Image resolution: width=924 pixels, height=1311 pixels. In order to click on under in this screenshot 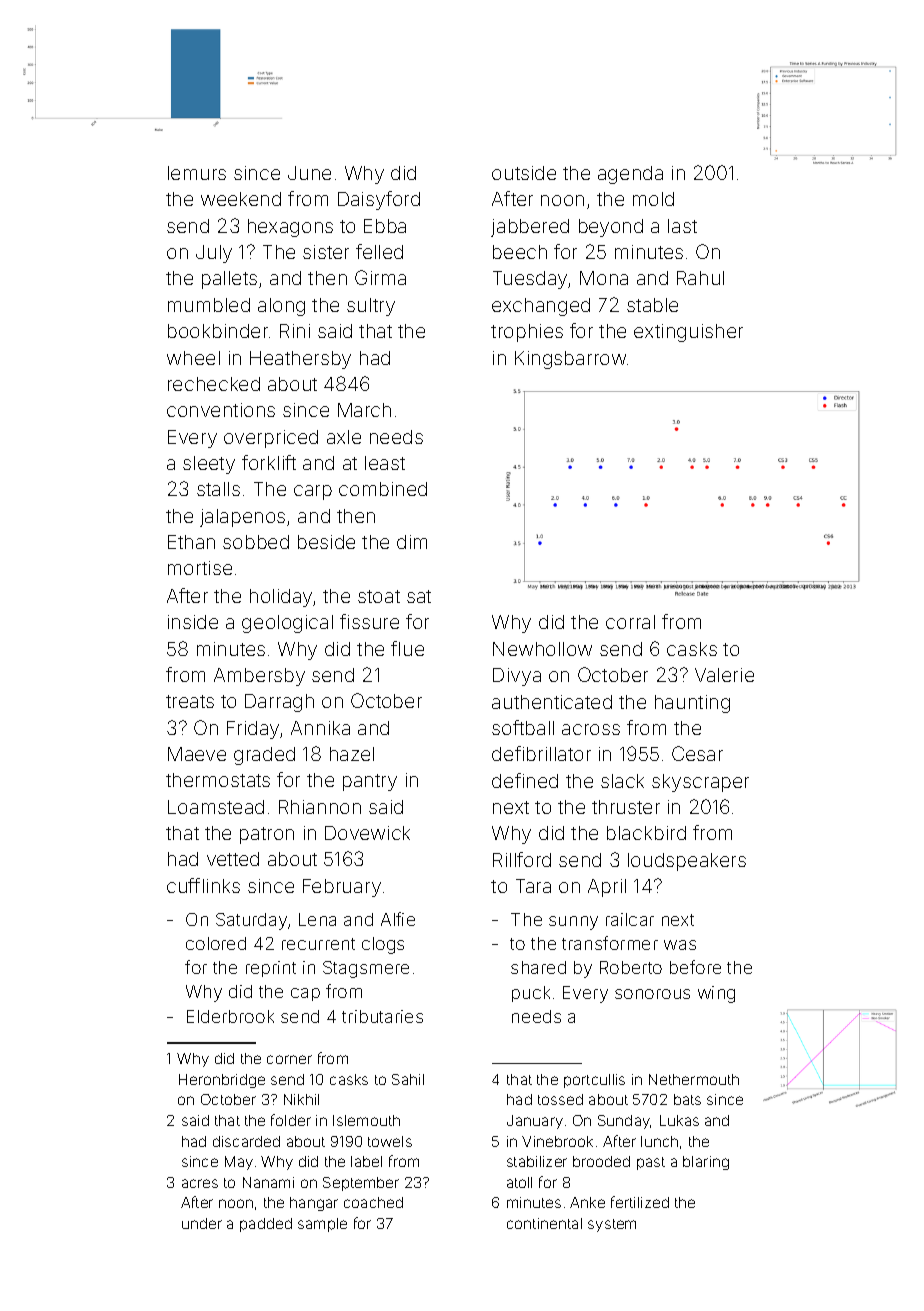, I will do `click(202, 1223)`.
